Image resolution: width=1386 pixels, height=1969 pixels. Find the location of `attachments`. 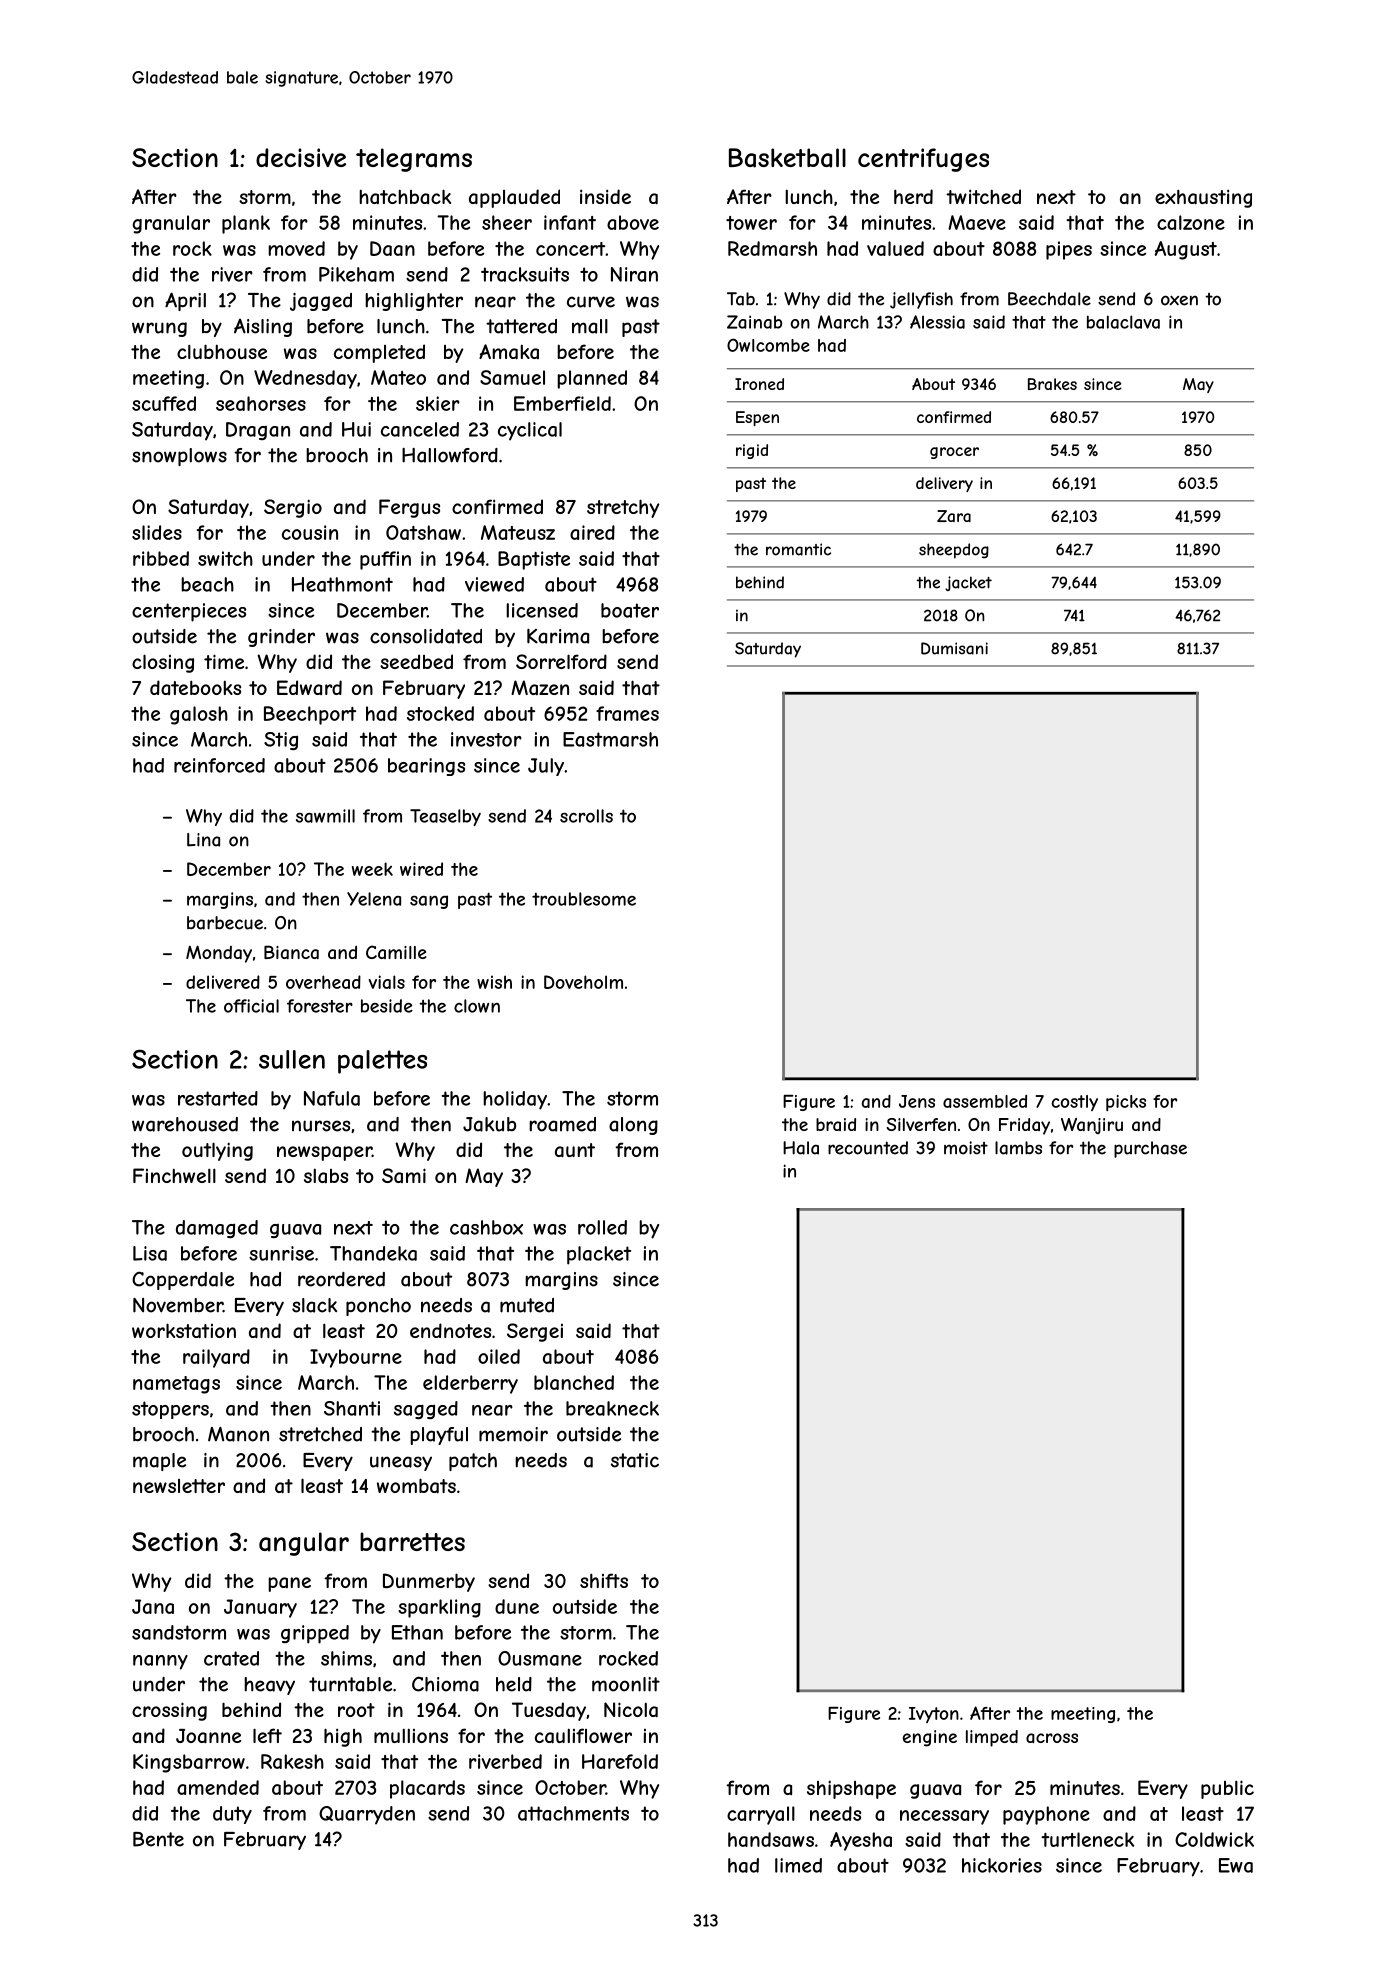

attachments is located at coordinates (573, 1813).
